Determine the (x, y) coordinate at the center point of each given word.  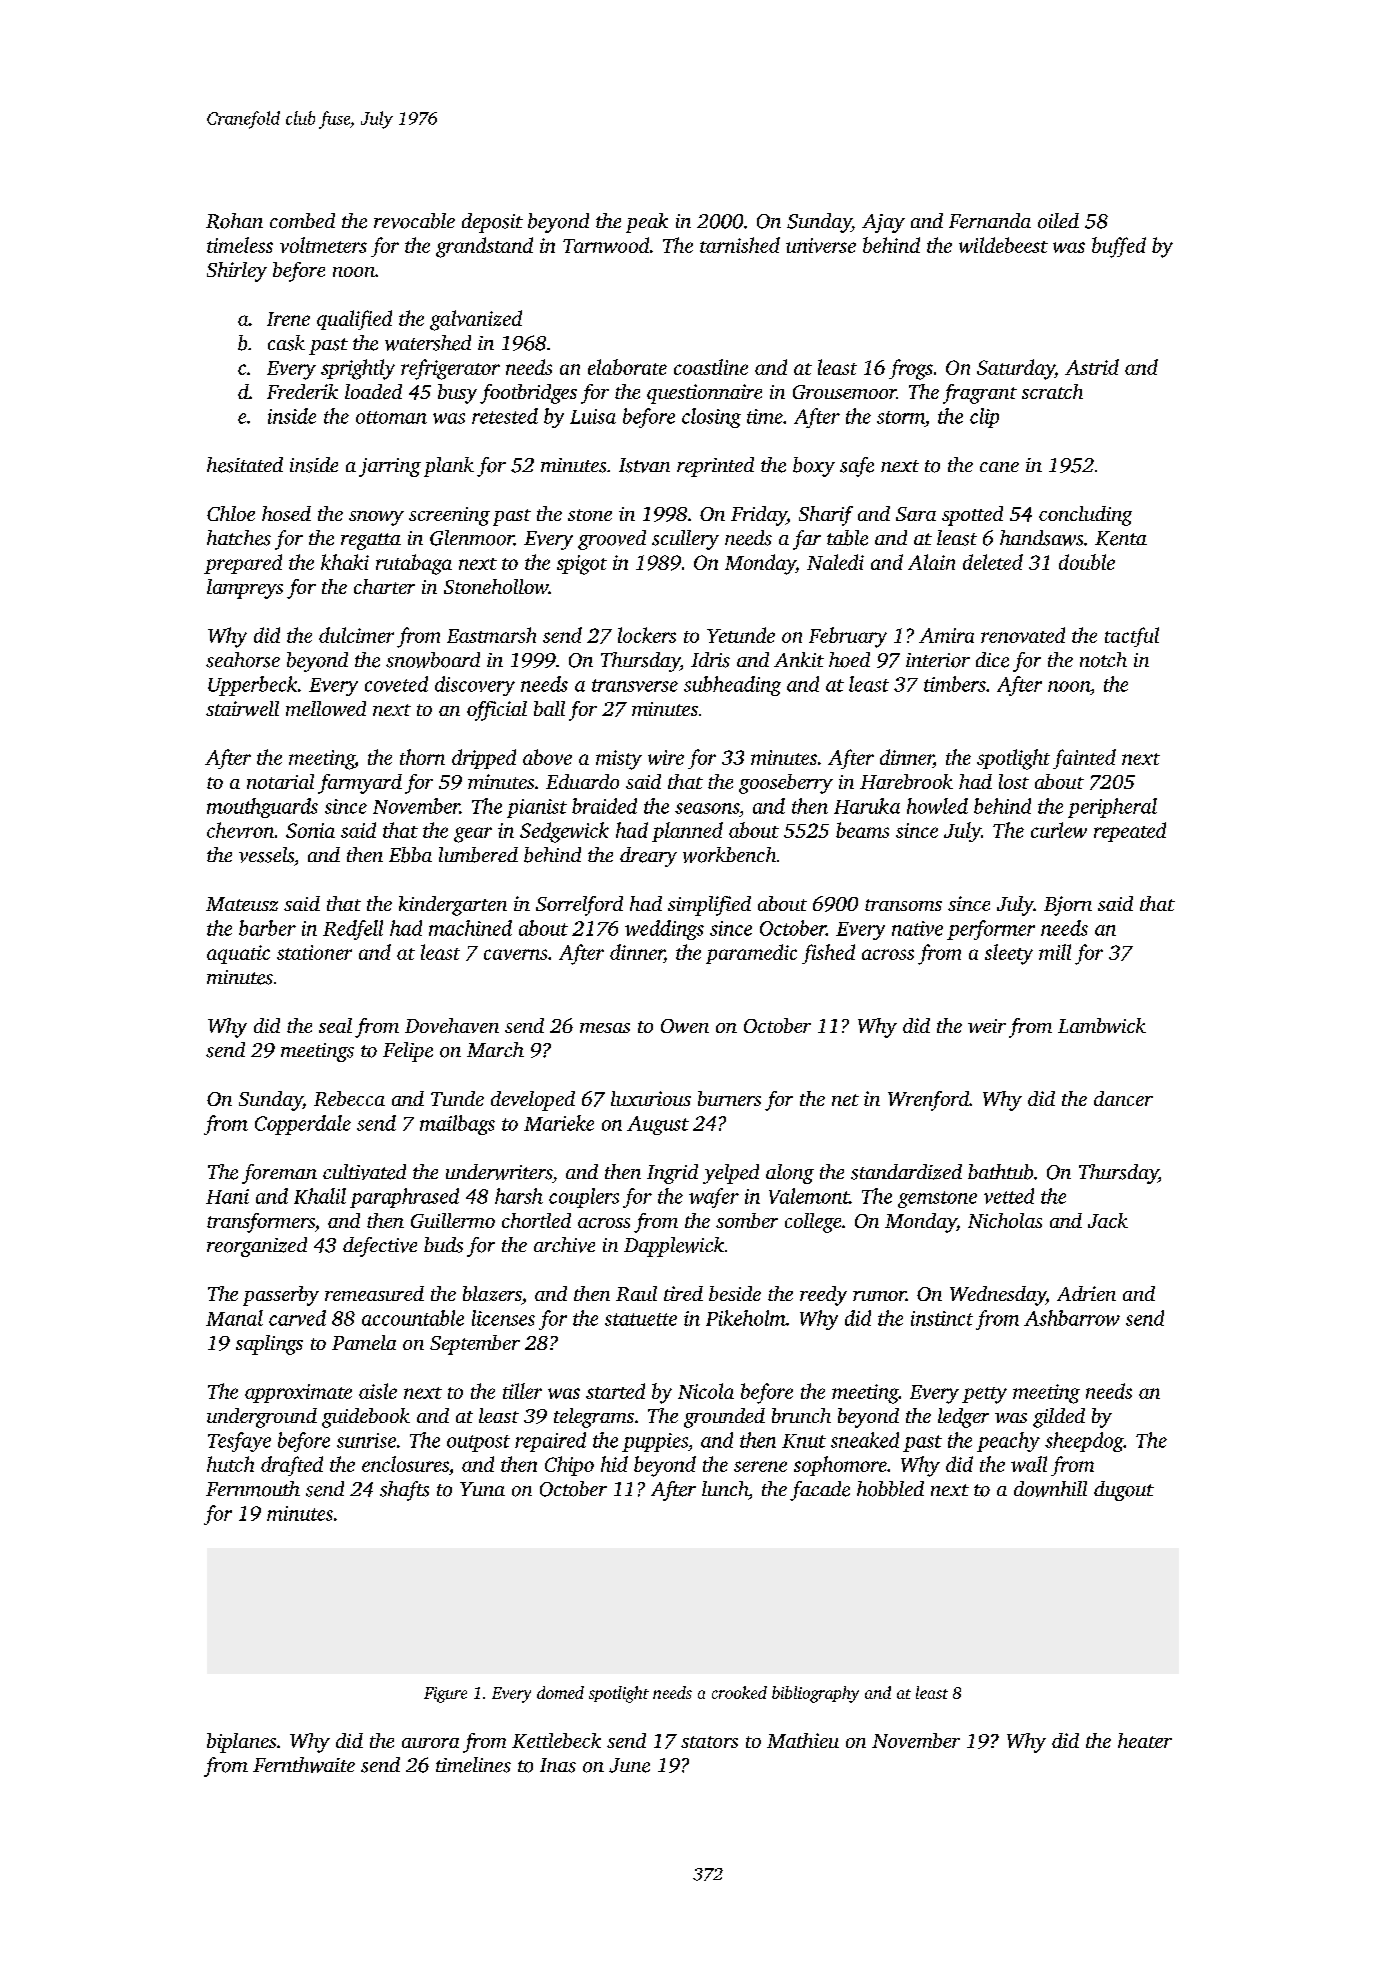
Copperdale (303, 1125)
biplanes (241, 1743)
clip (984, 418)
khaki (345, 562)
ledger (963, 1418)
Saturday (1016, 369)
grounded (724, 1418)
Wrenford (928, 1101)
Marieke (559, 1123)
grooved (612, 540)
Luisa (593, 416)
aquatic (238, 954)
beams (862, 830)
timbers (955, 684)
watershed (428, 343)
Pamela (364, 1342)
